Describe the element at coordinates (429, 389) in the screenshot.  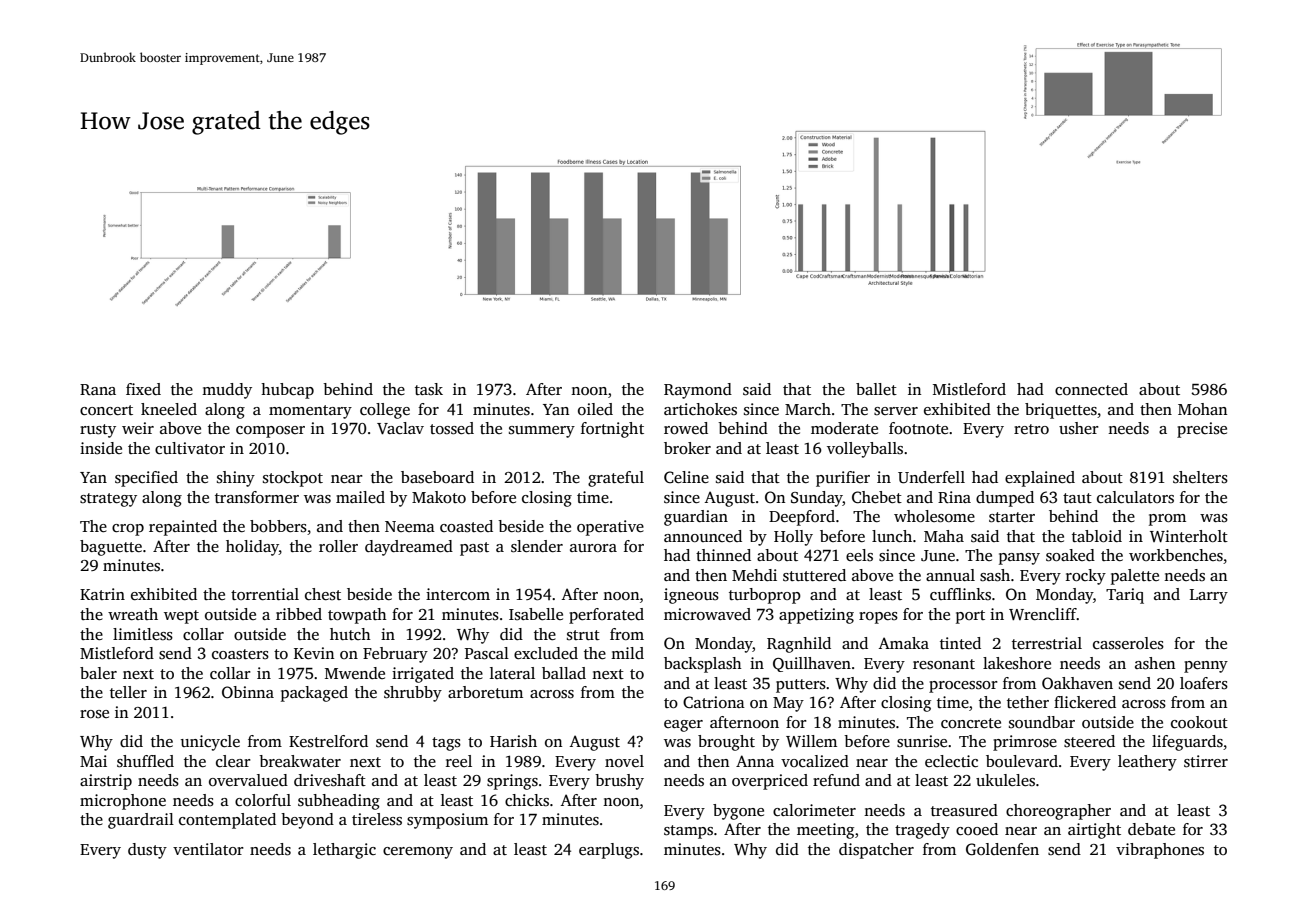
I see `task` at that location.
